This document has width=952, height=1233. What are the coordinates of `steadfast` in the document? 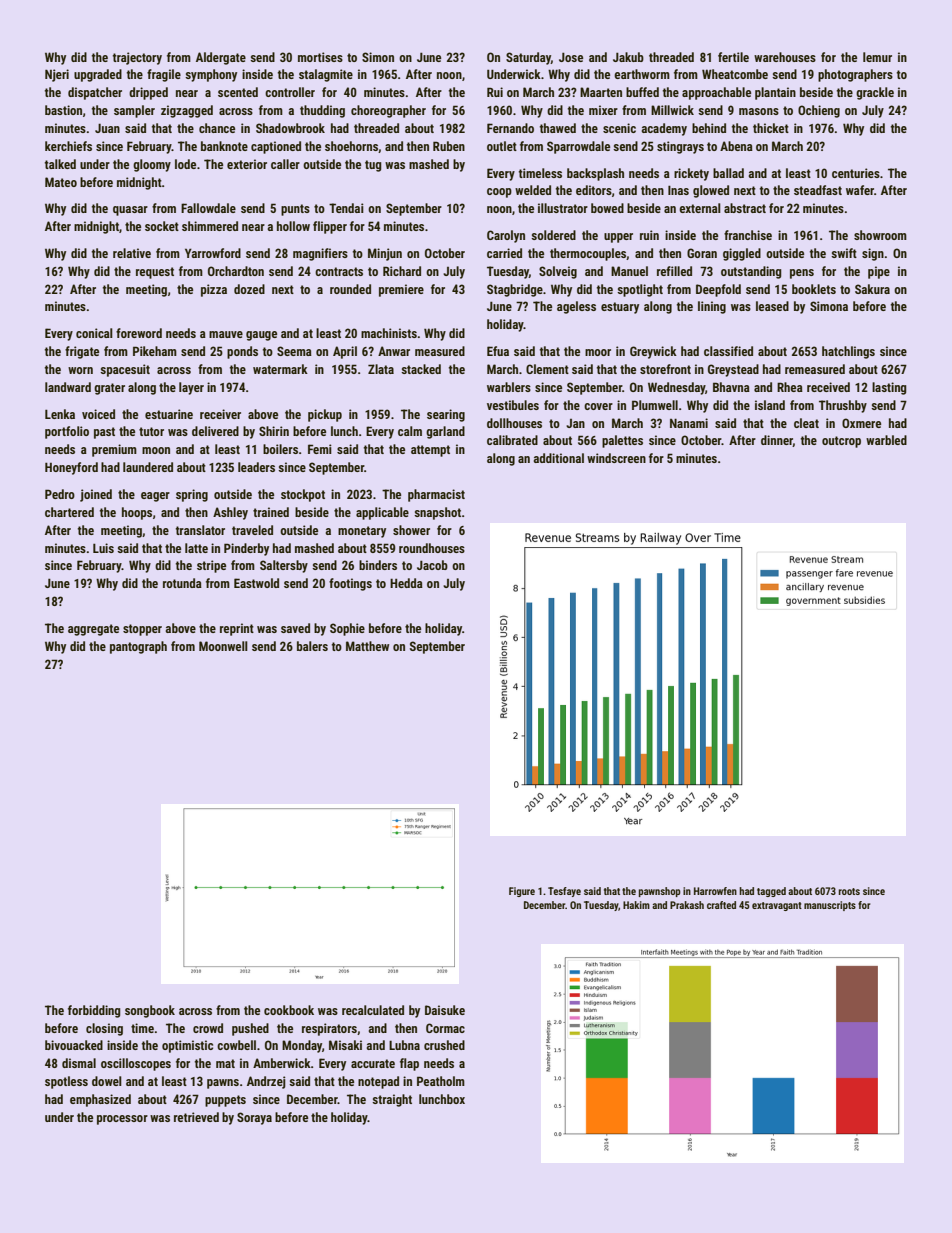 It's located at (818, 190).
